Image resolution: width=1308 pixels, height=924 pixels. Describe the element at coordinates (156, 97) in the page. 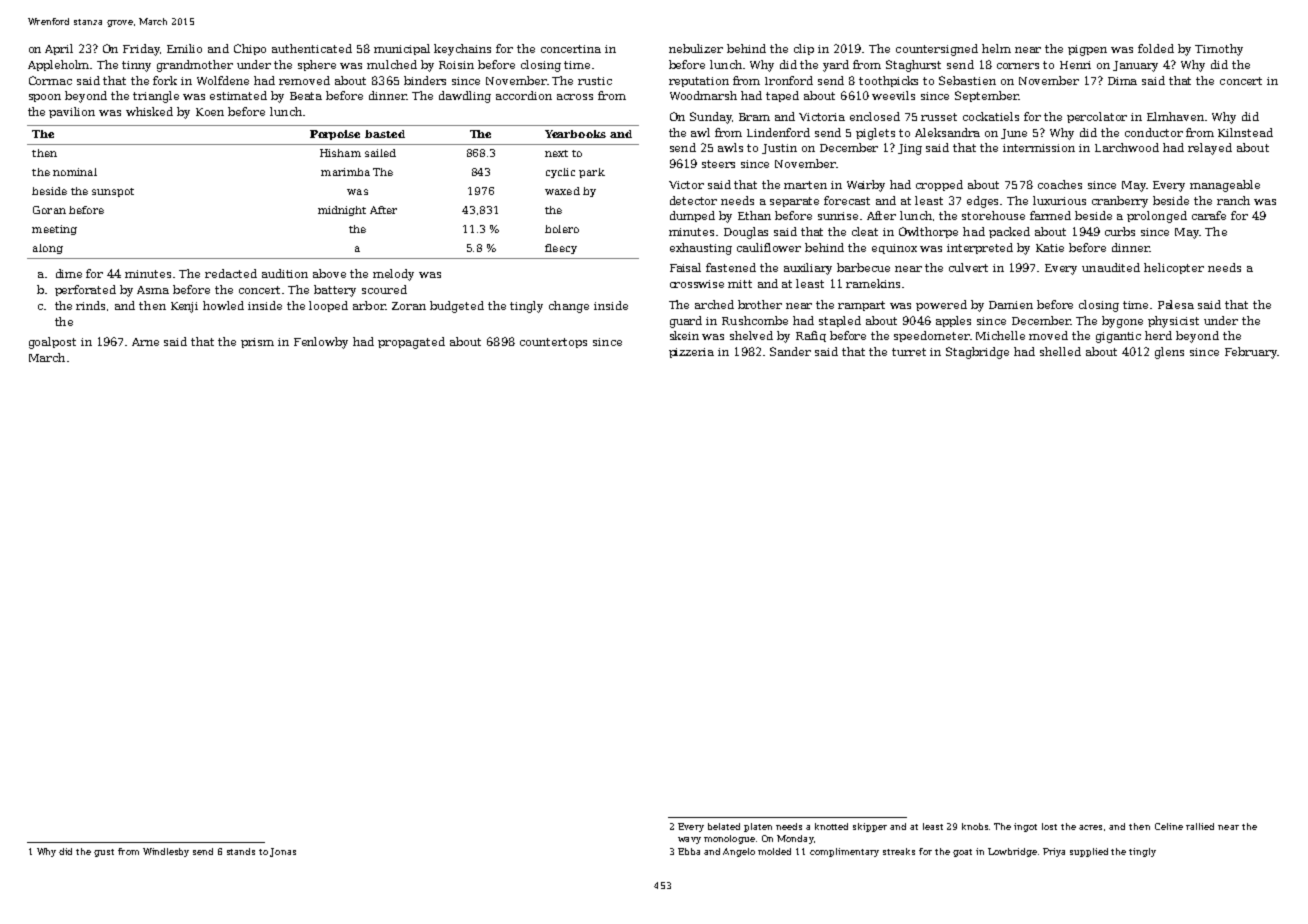

I see `triangle` at that location.
